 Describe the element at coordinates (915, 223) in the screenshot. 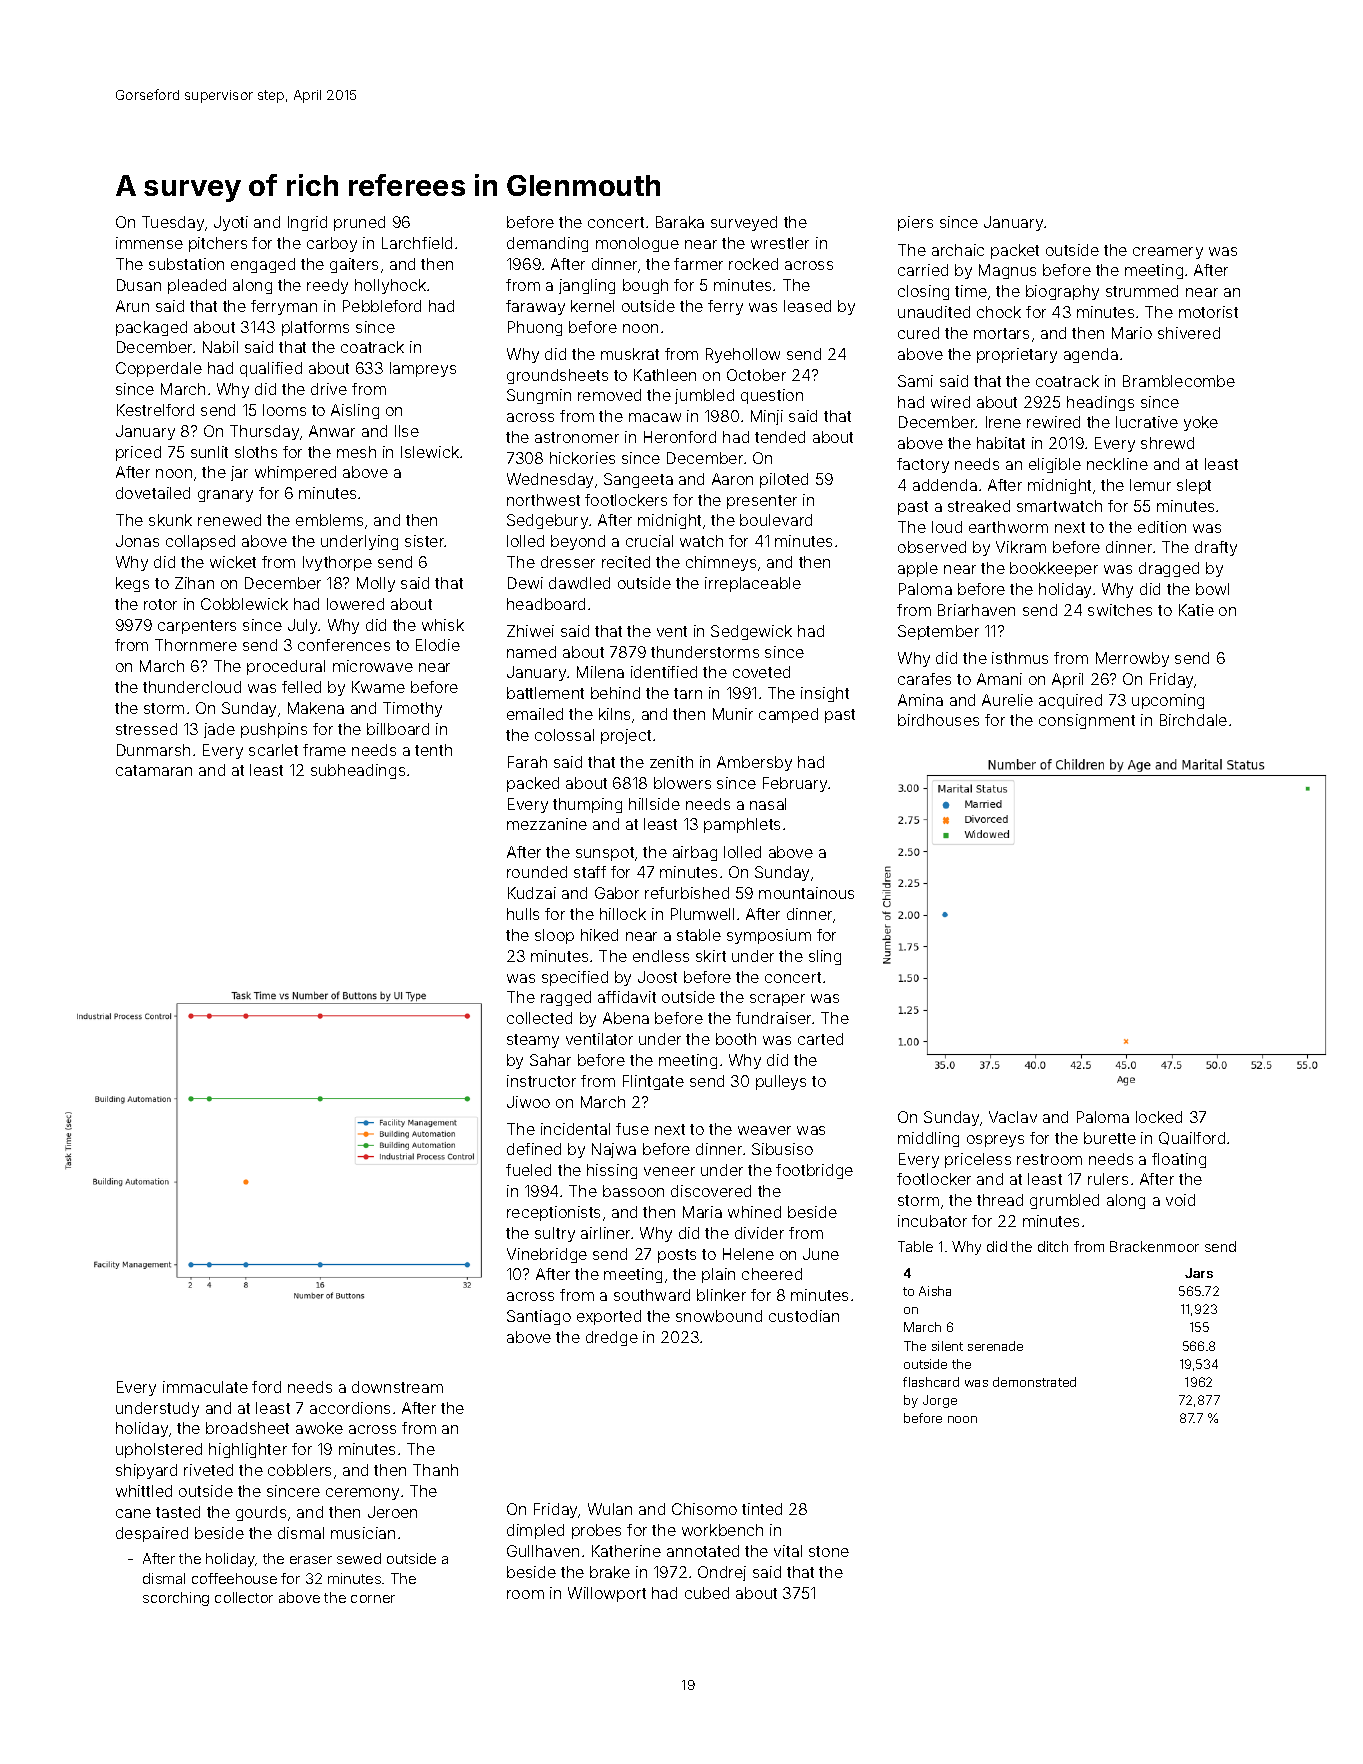

I see `piers` at that location.
